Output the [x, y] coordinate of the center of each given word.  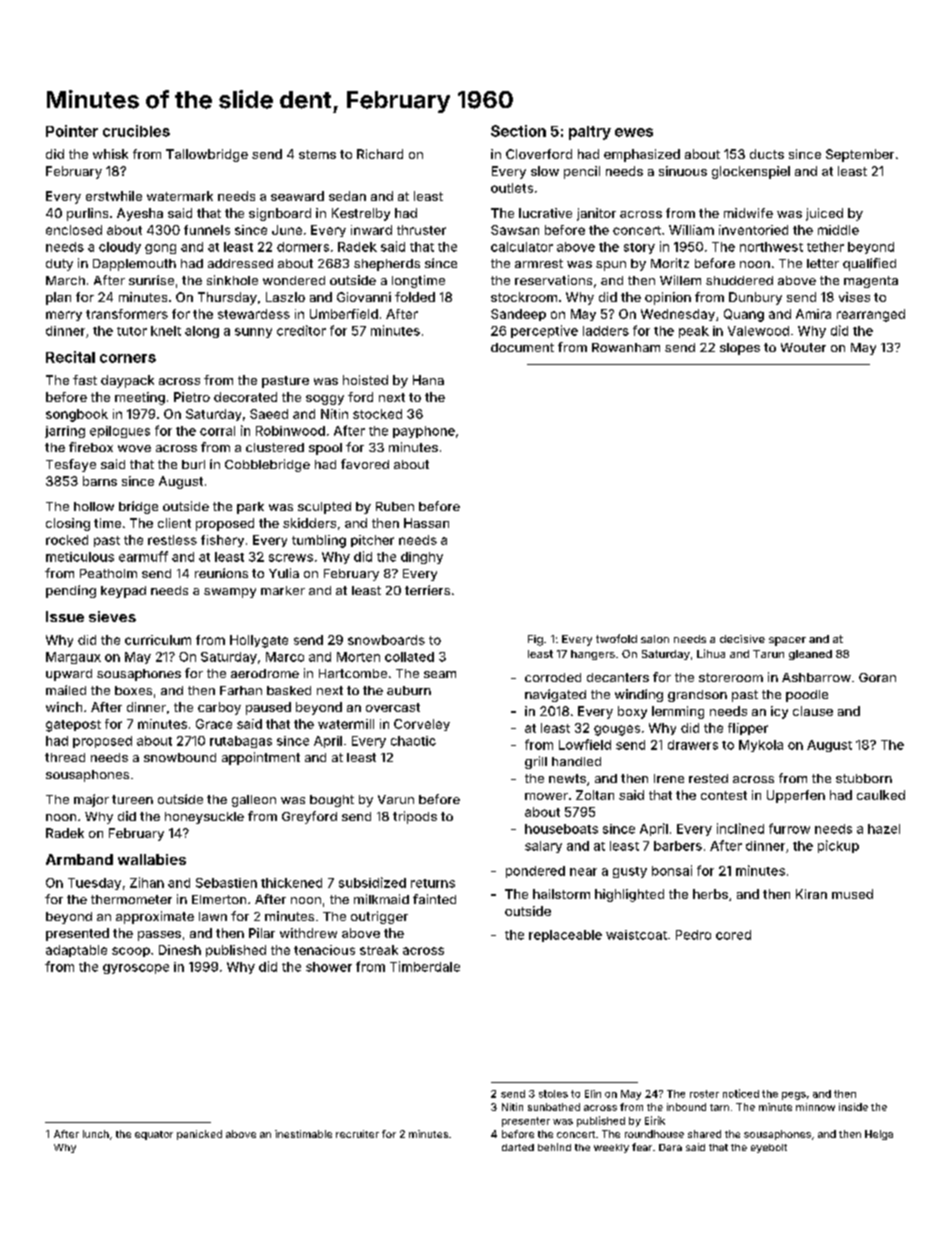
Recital [70, 357]
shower [329, 967]
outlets [512, 188]
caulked [881, 795]
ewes [634, 132]
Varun [396, 799]
